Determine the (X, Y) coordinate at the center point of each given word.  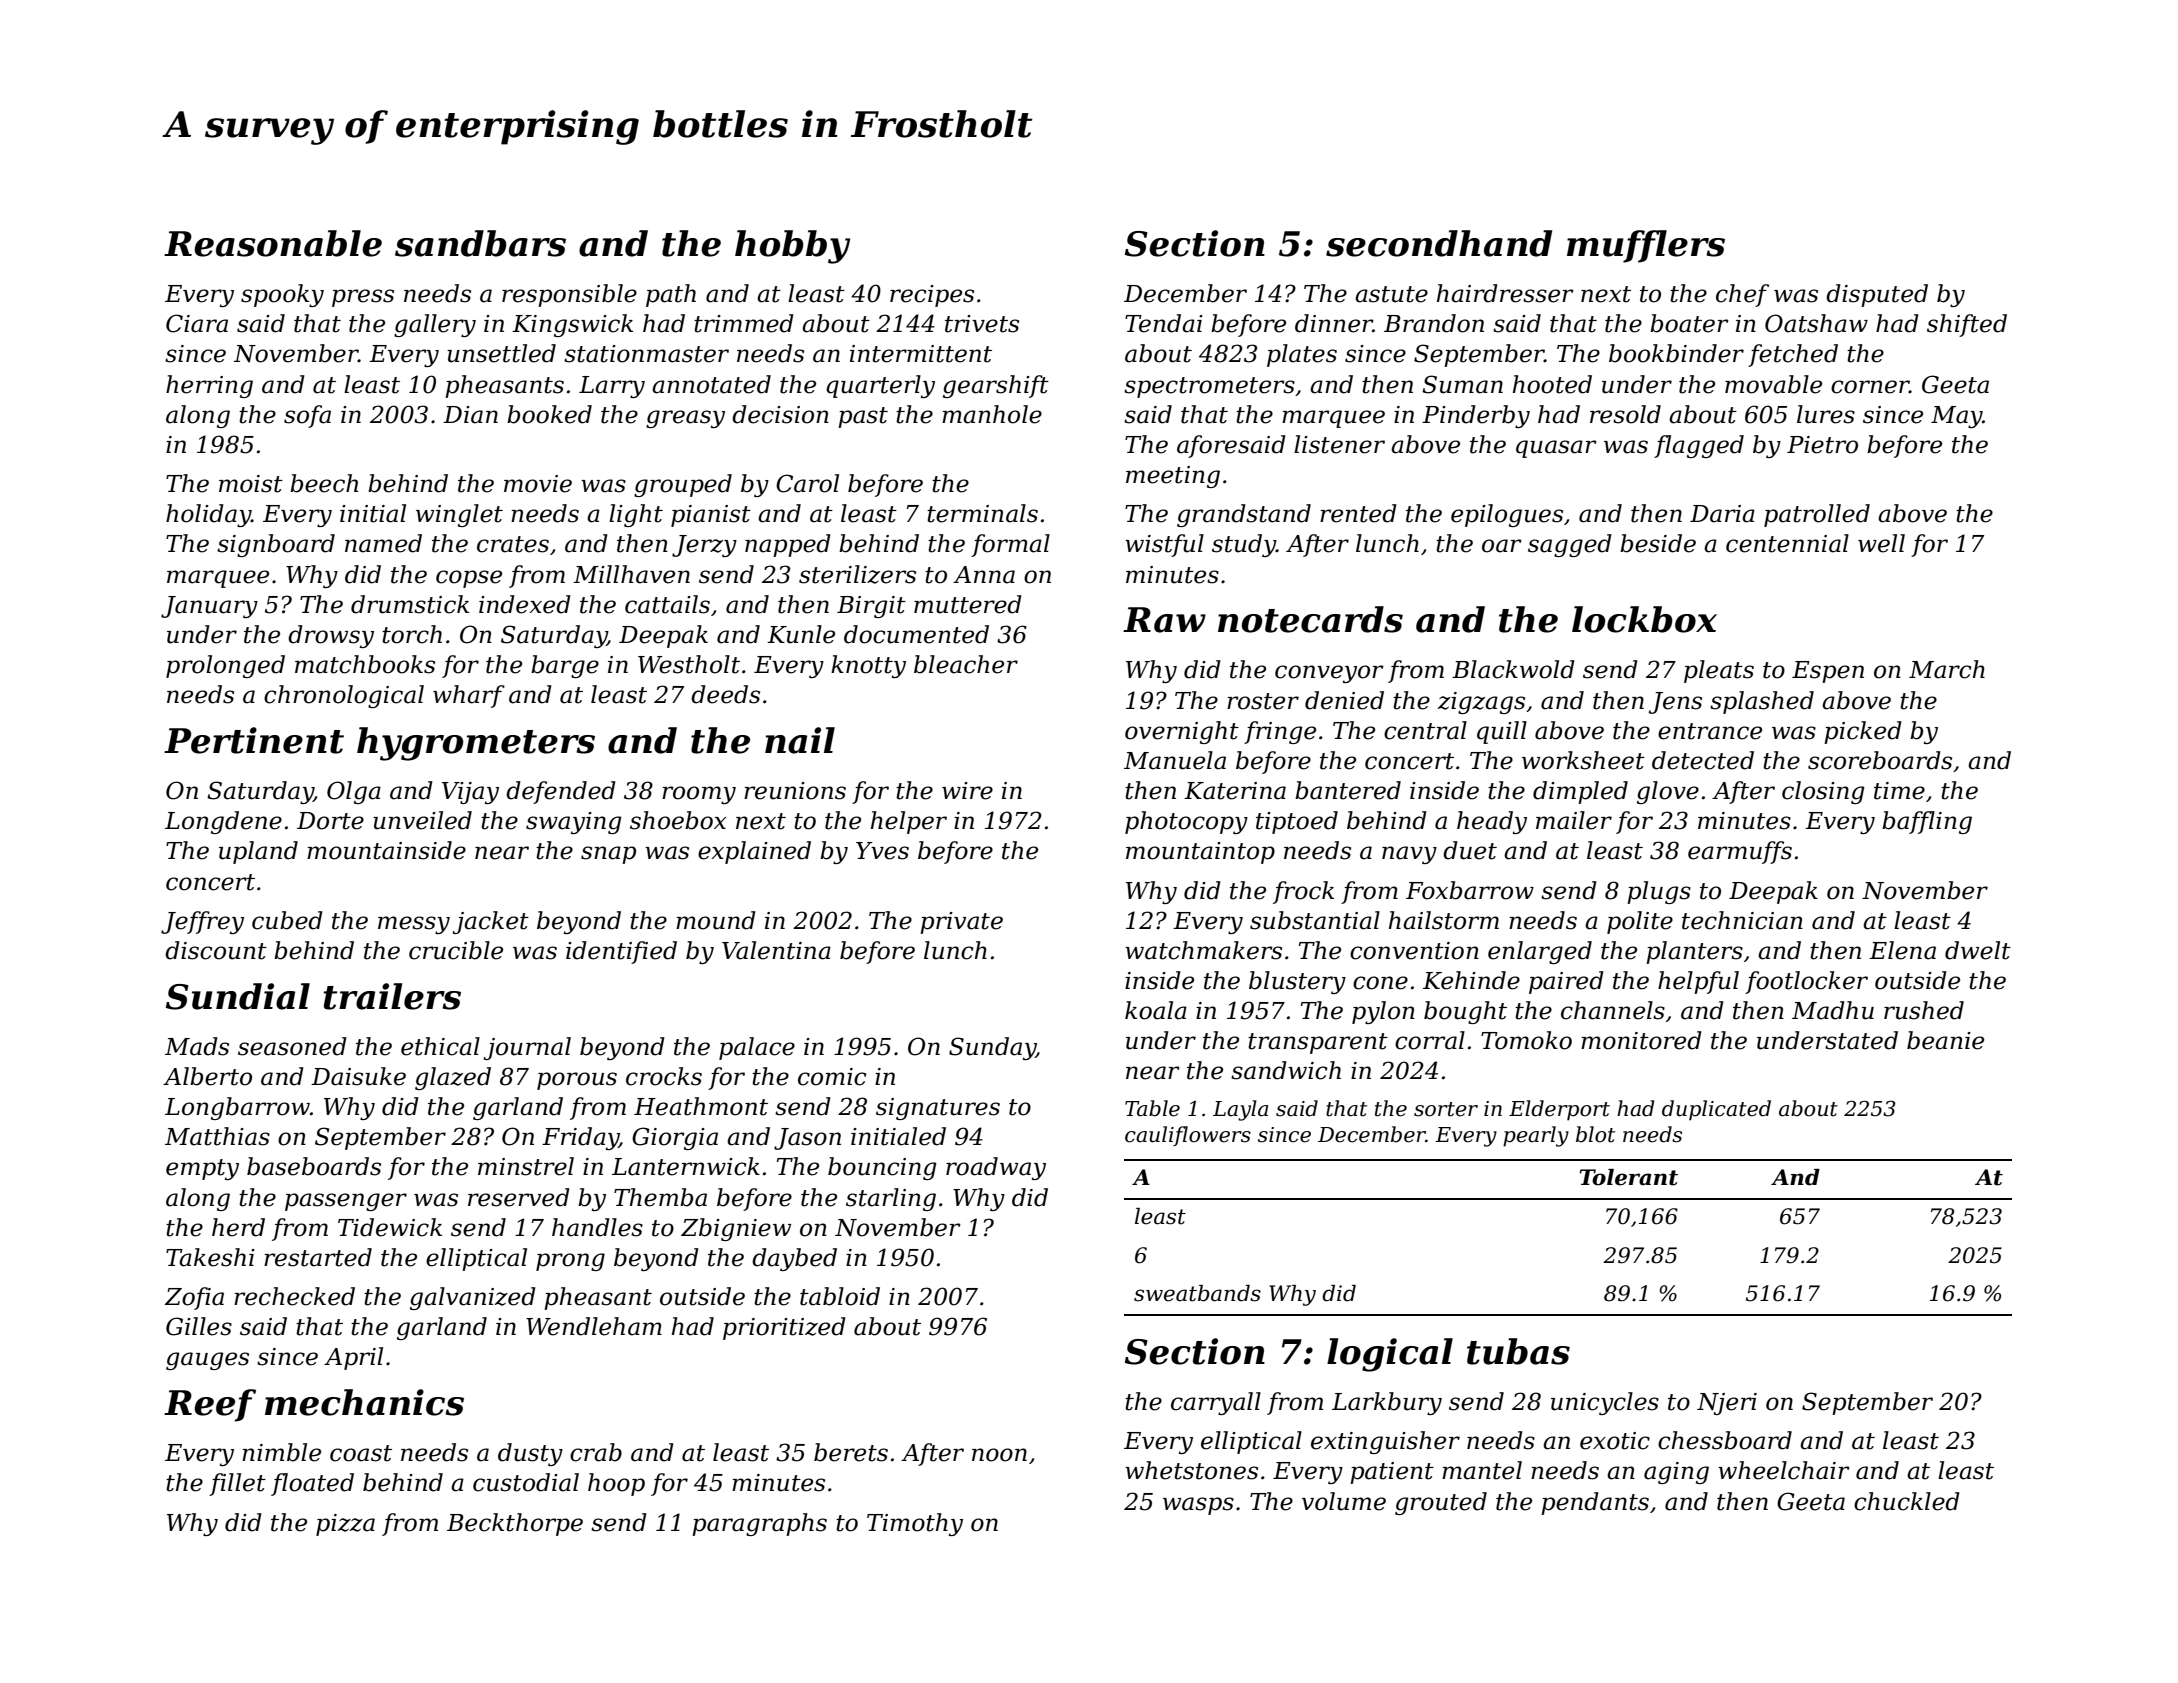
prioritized (784, 1328)
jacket (491, 922)
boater (1689, 323)
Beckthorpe (515, 1524)
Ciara (197, 323)
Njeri (1727, 1404)
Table (1152, 1108)
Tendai (1164, 323)
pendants (1595, 1503)
